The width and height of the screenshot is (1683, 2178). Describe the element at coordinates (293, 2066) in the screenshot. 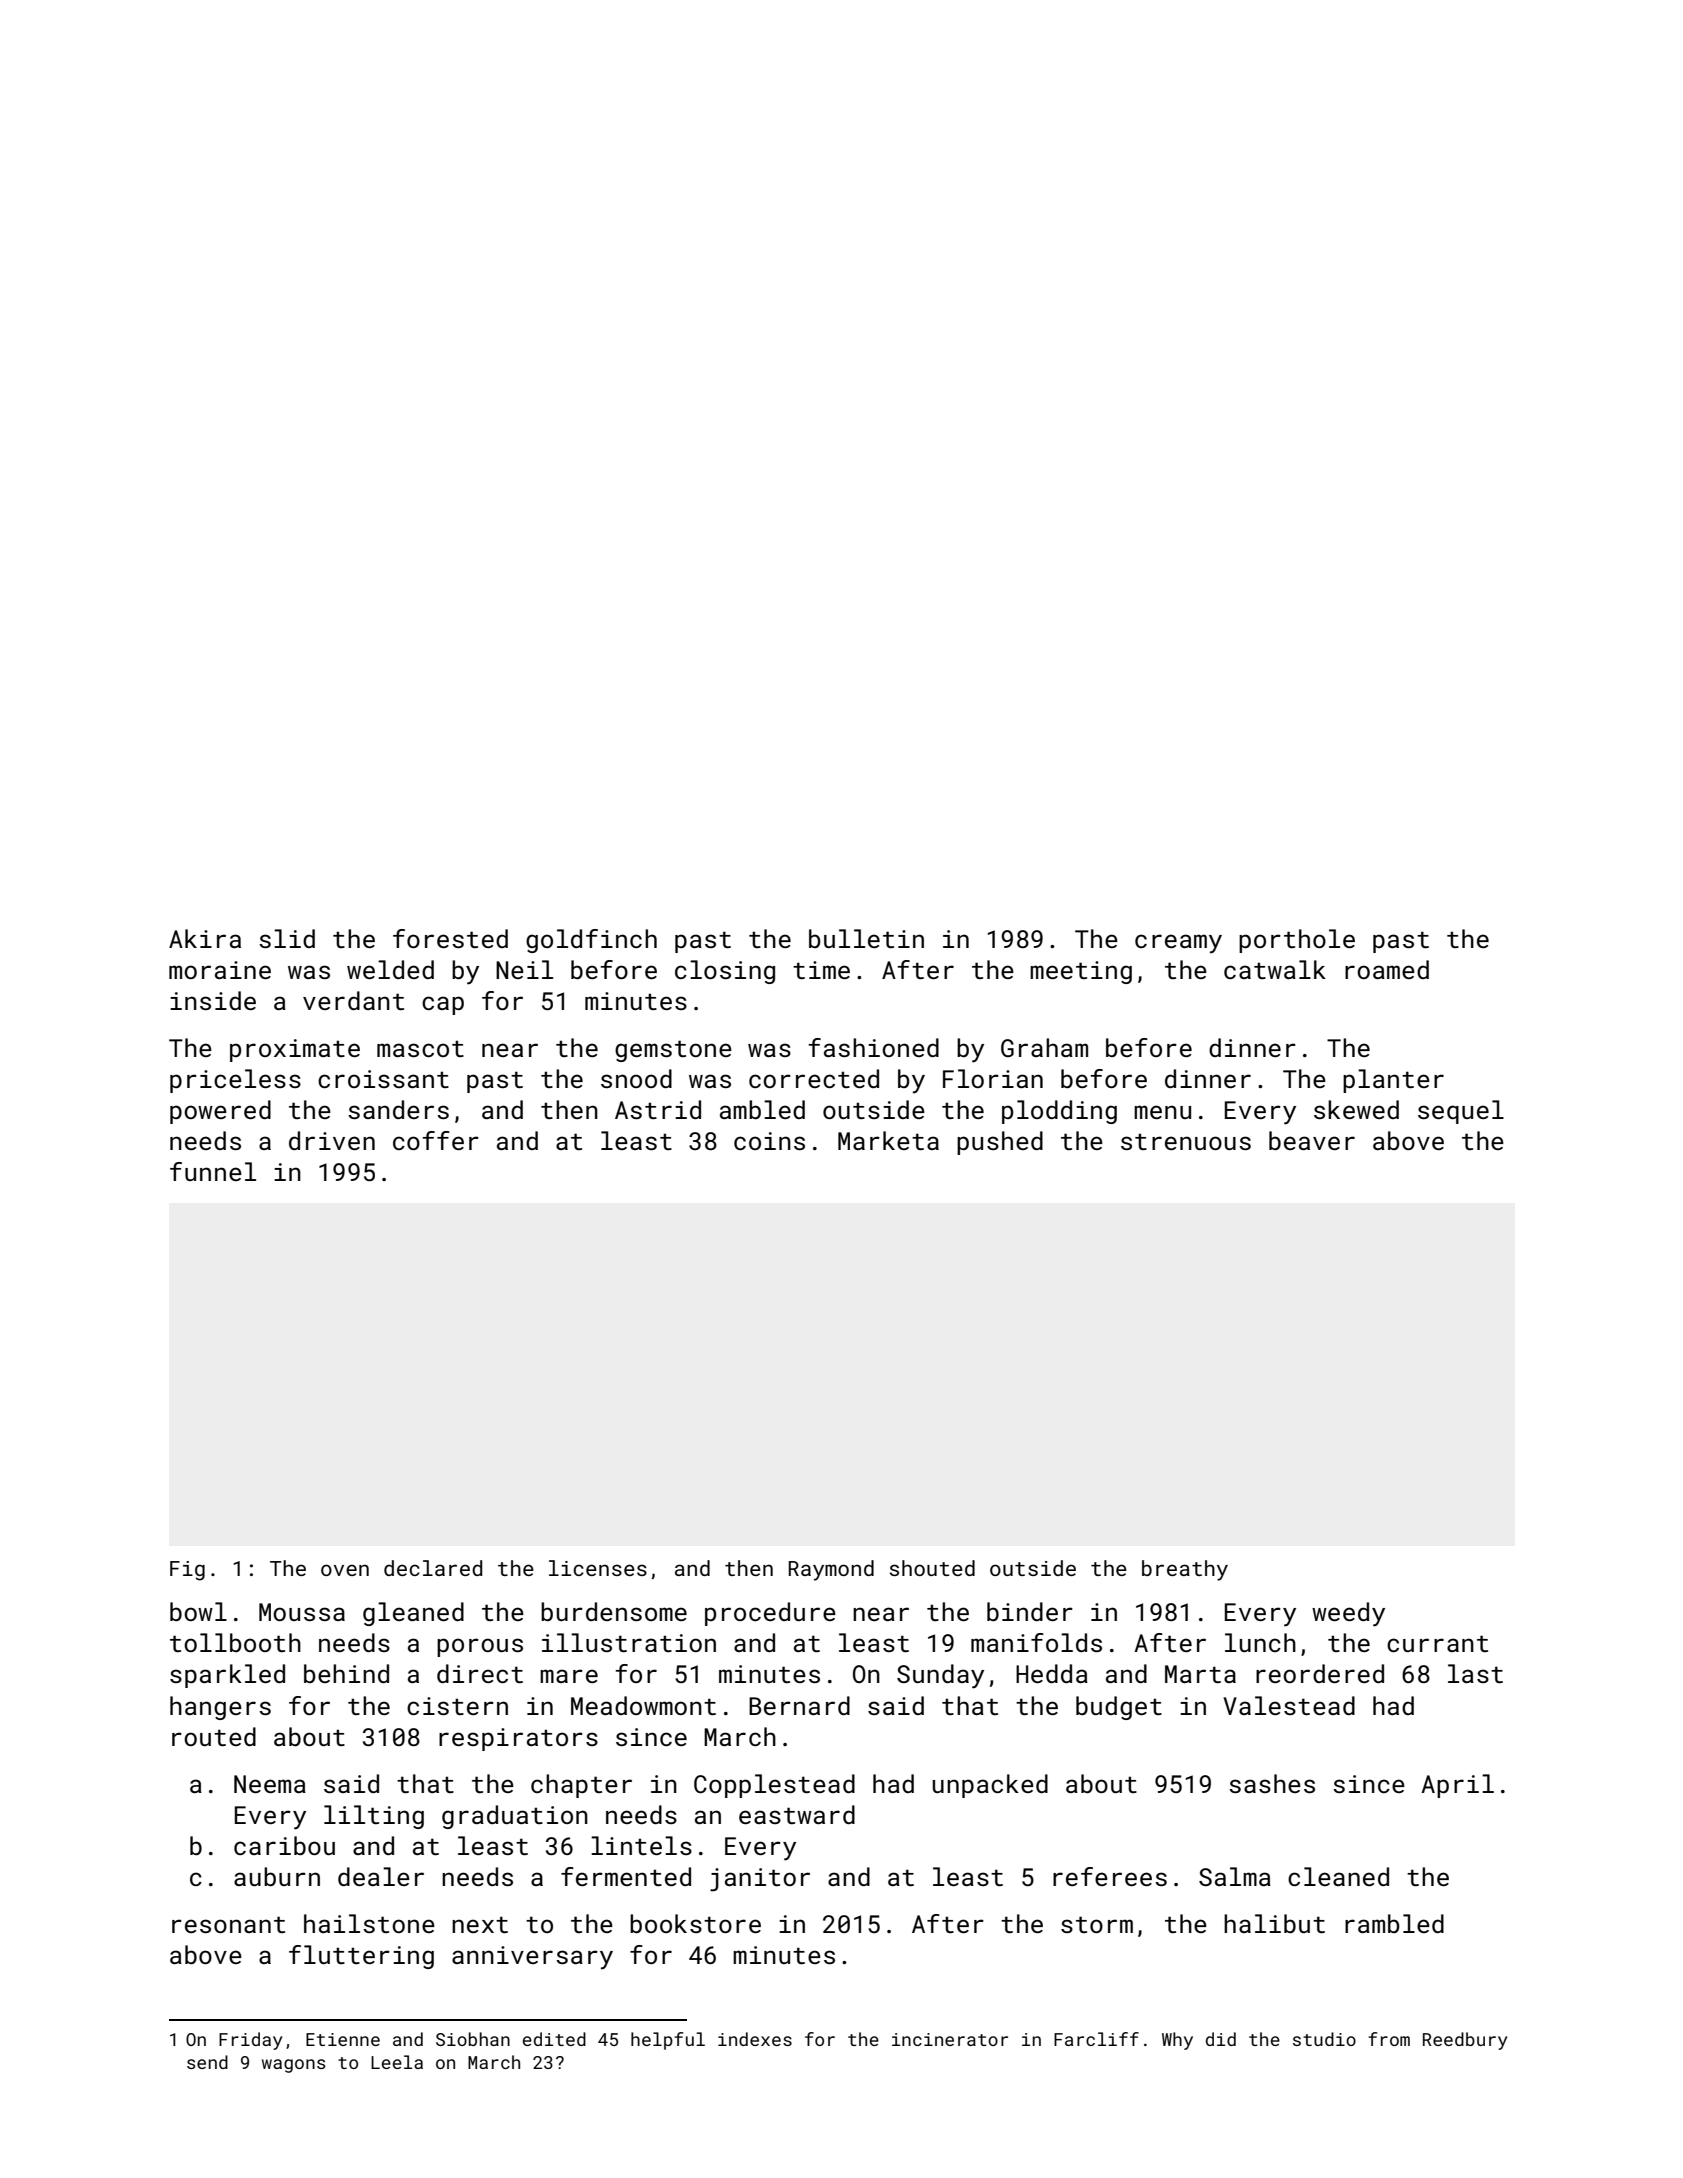

I see `wagons` at that location.
